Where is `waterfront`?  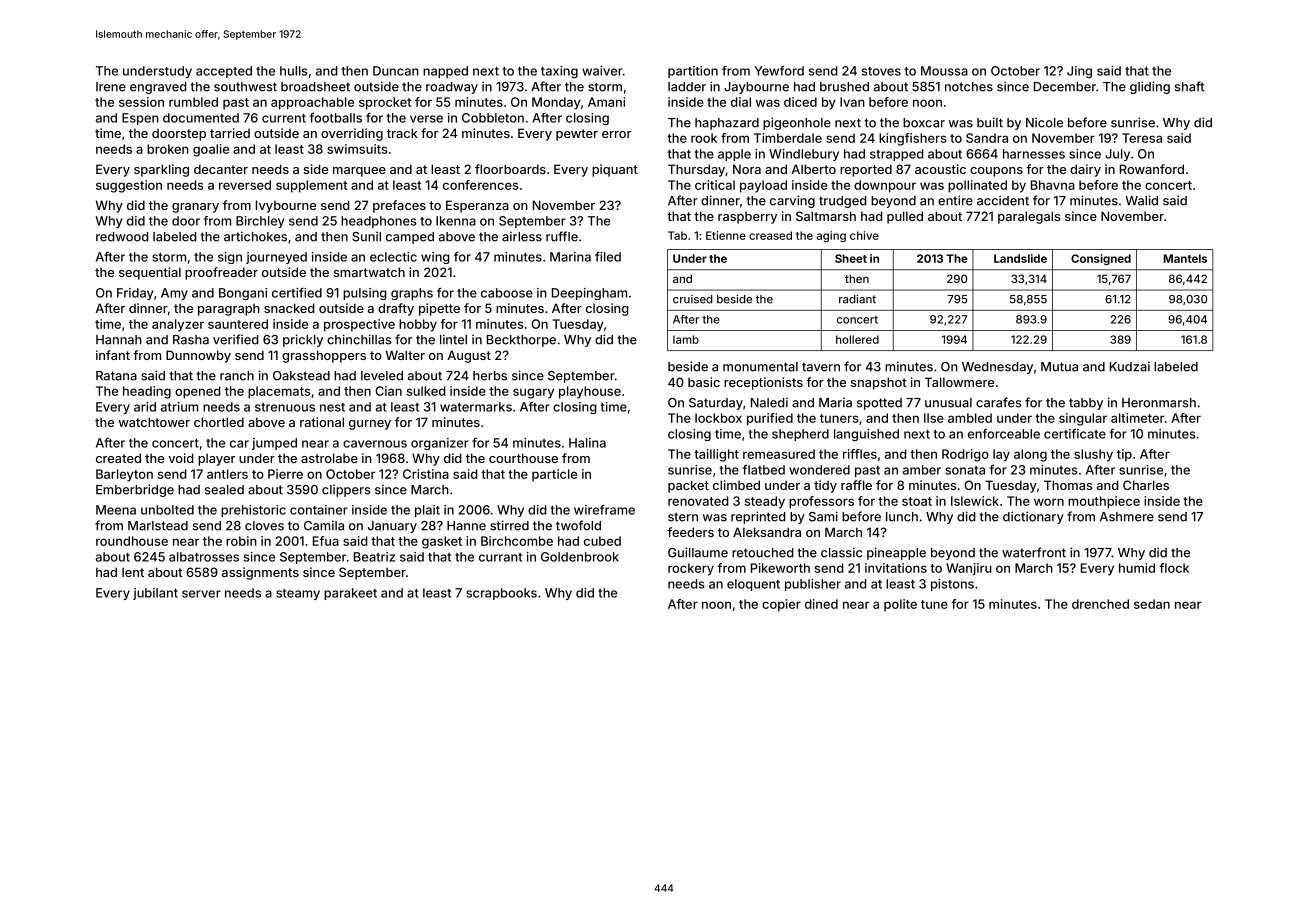 waterfront is located at coordinates (1034, 552).
